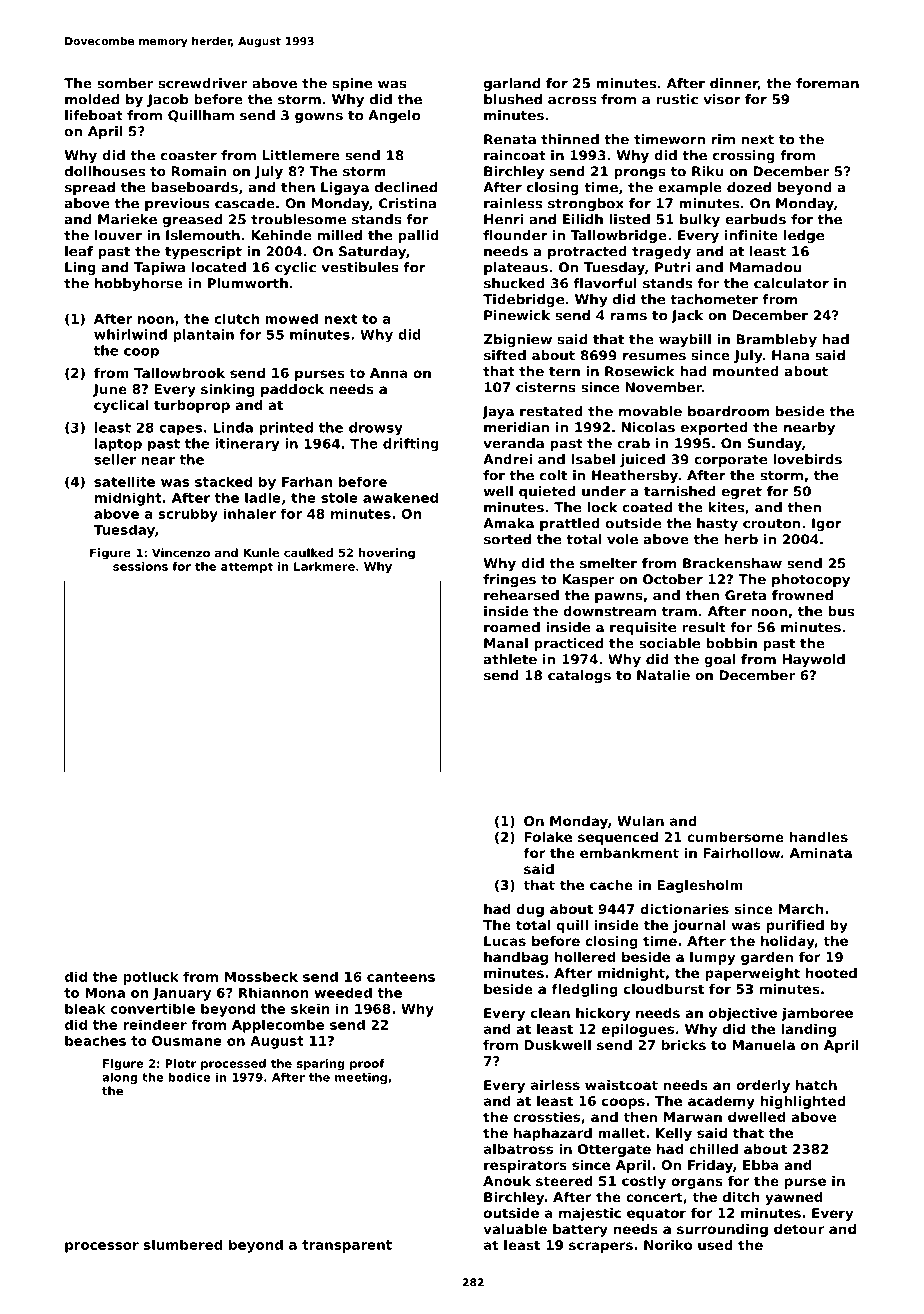 This screenshot has height=1314, width=924. Describe the element at coordinates (512, 84) in the screenshot. I see `garland` at that location.
